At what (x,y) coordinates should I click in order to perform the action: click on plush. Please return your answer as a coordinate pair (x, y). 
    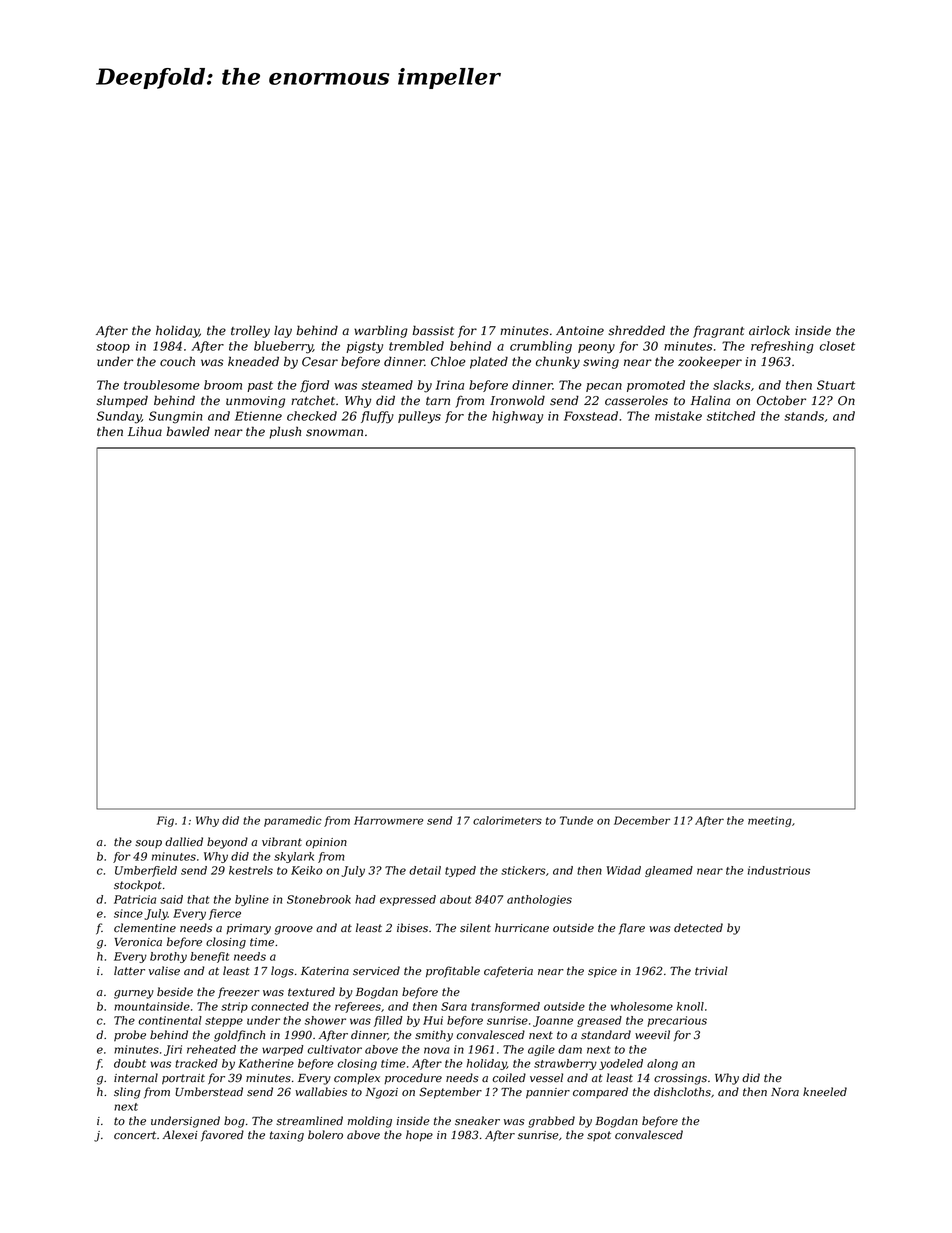
    Looking at the image, I should click on (285, 432).
